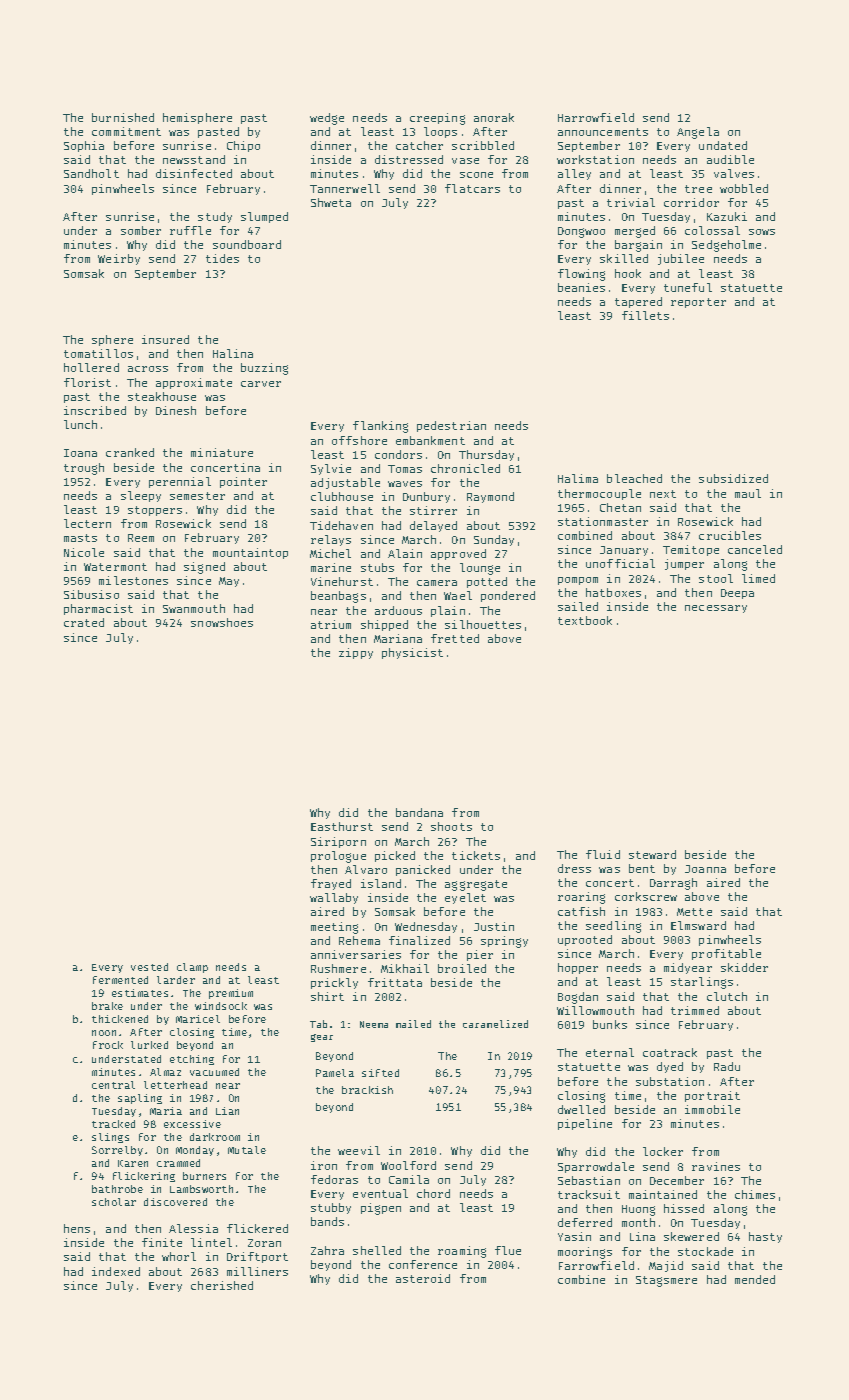  I want to click on eternal, so click(610, 1052).
